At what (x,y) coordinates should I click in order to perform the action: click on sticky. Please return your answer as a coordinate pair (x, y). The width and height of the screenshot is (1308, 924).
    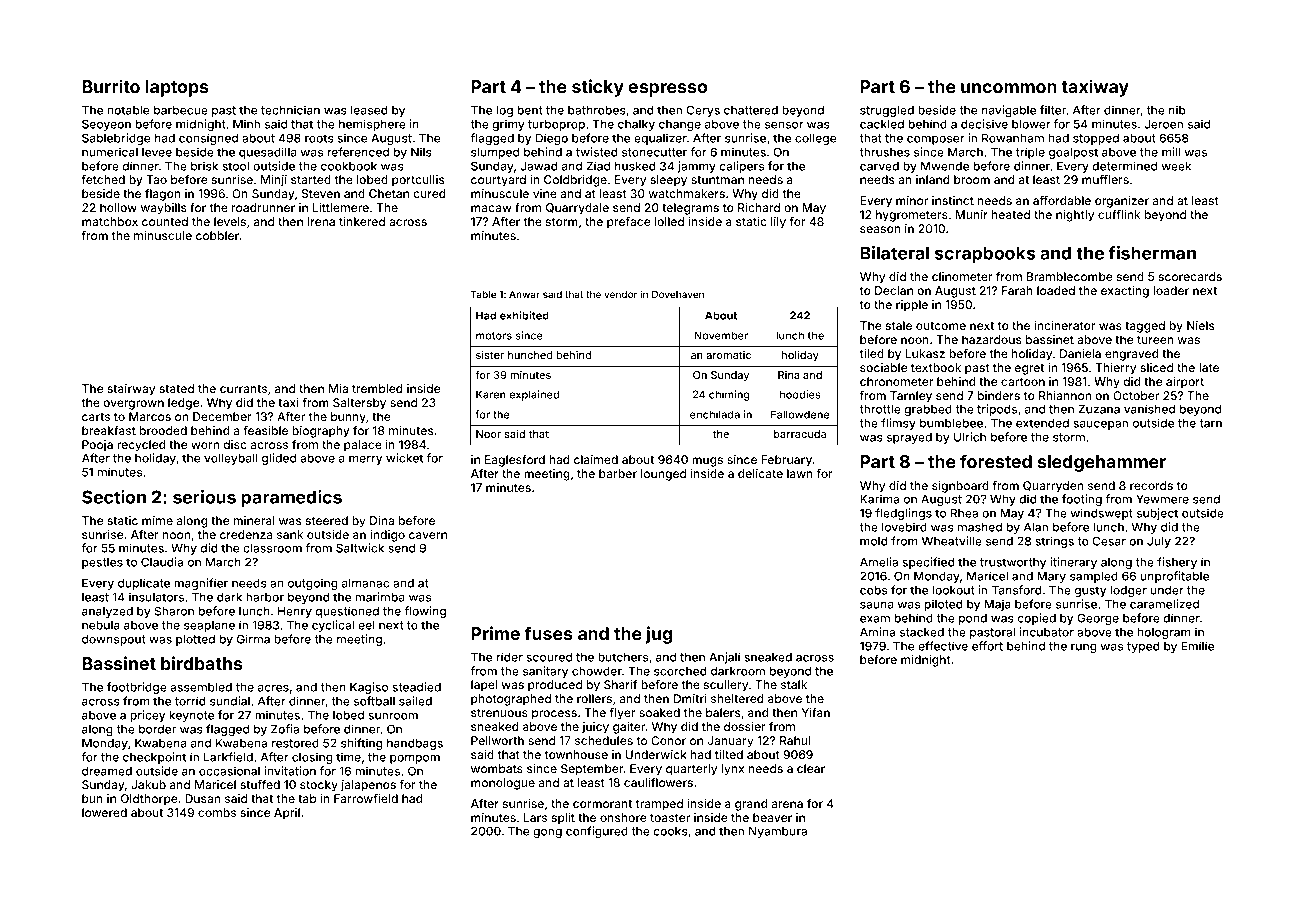
    Looking at the image, I should click on (598, 88).
